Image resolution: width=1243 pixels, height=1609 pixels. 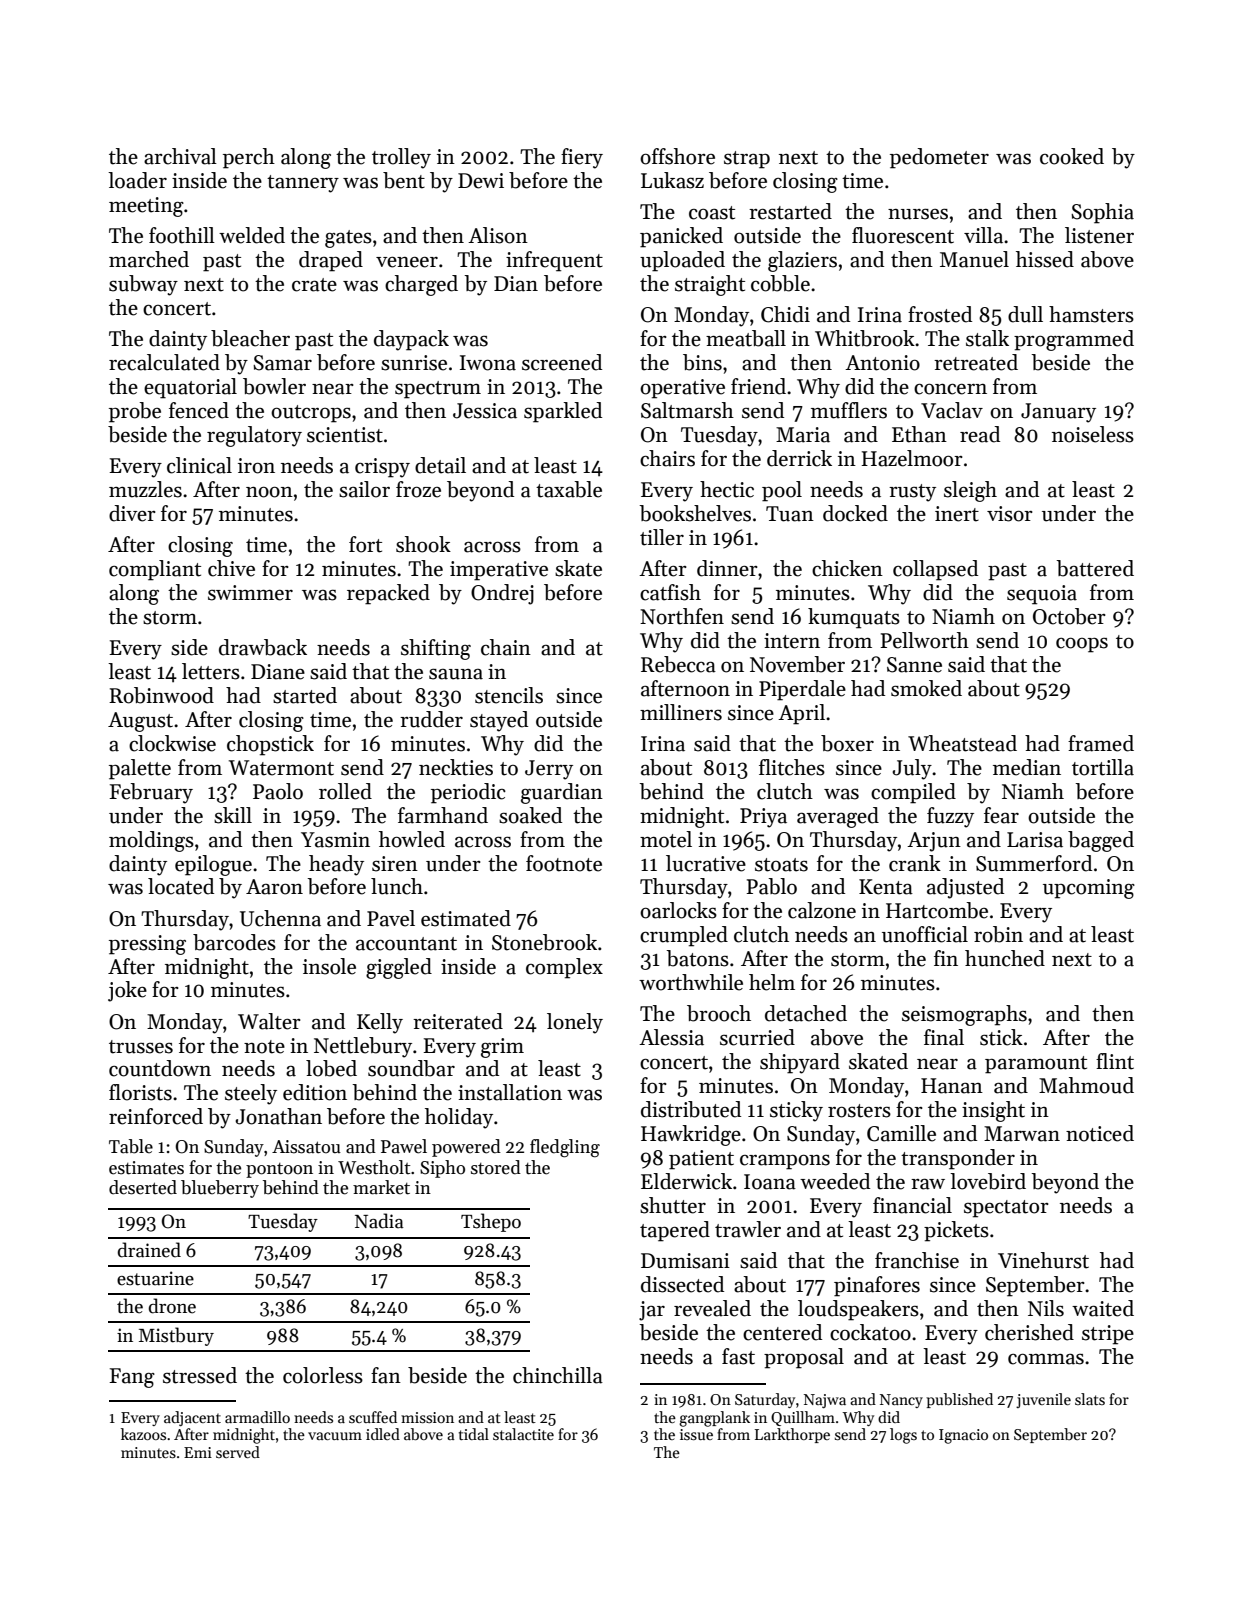 I want to click on Jerry, so click(x=549, y=770).
